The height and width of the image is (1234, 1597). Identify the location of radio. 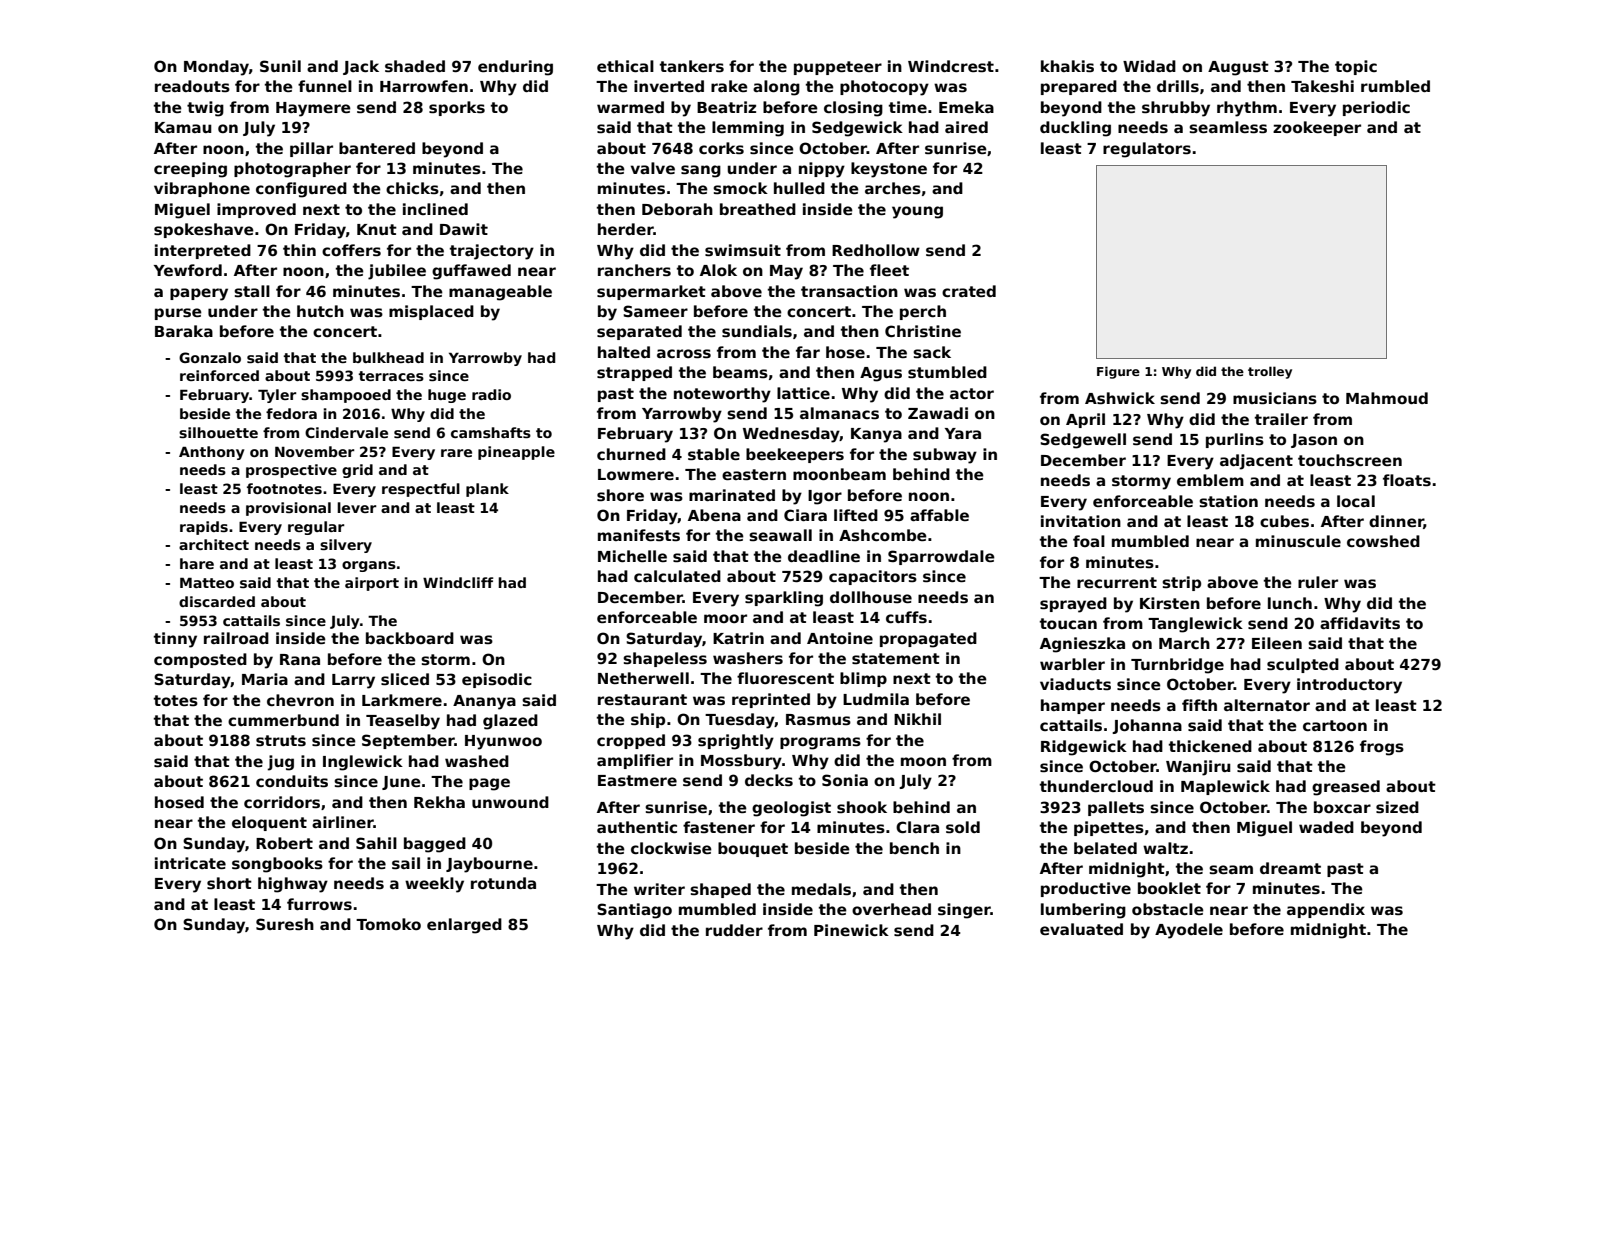
(491, 394).
